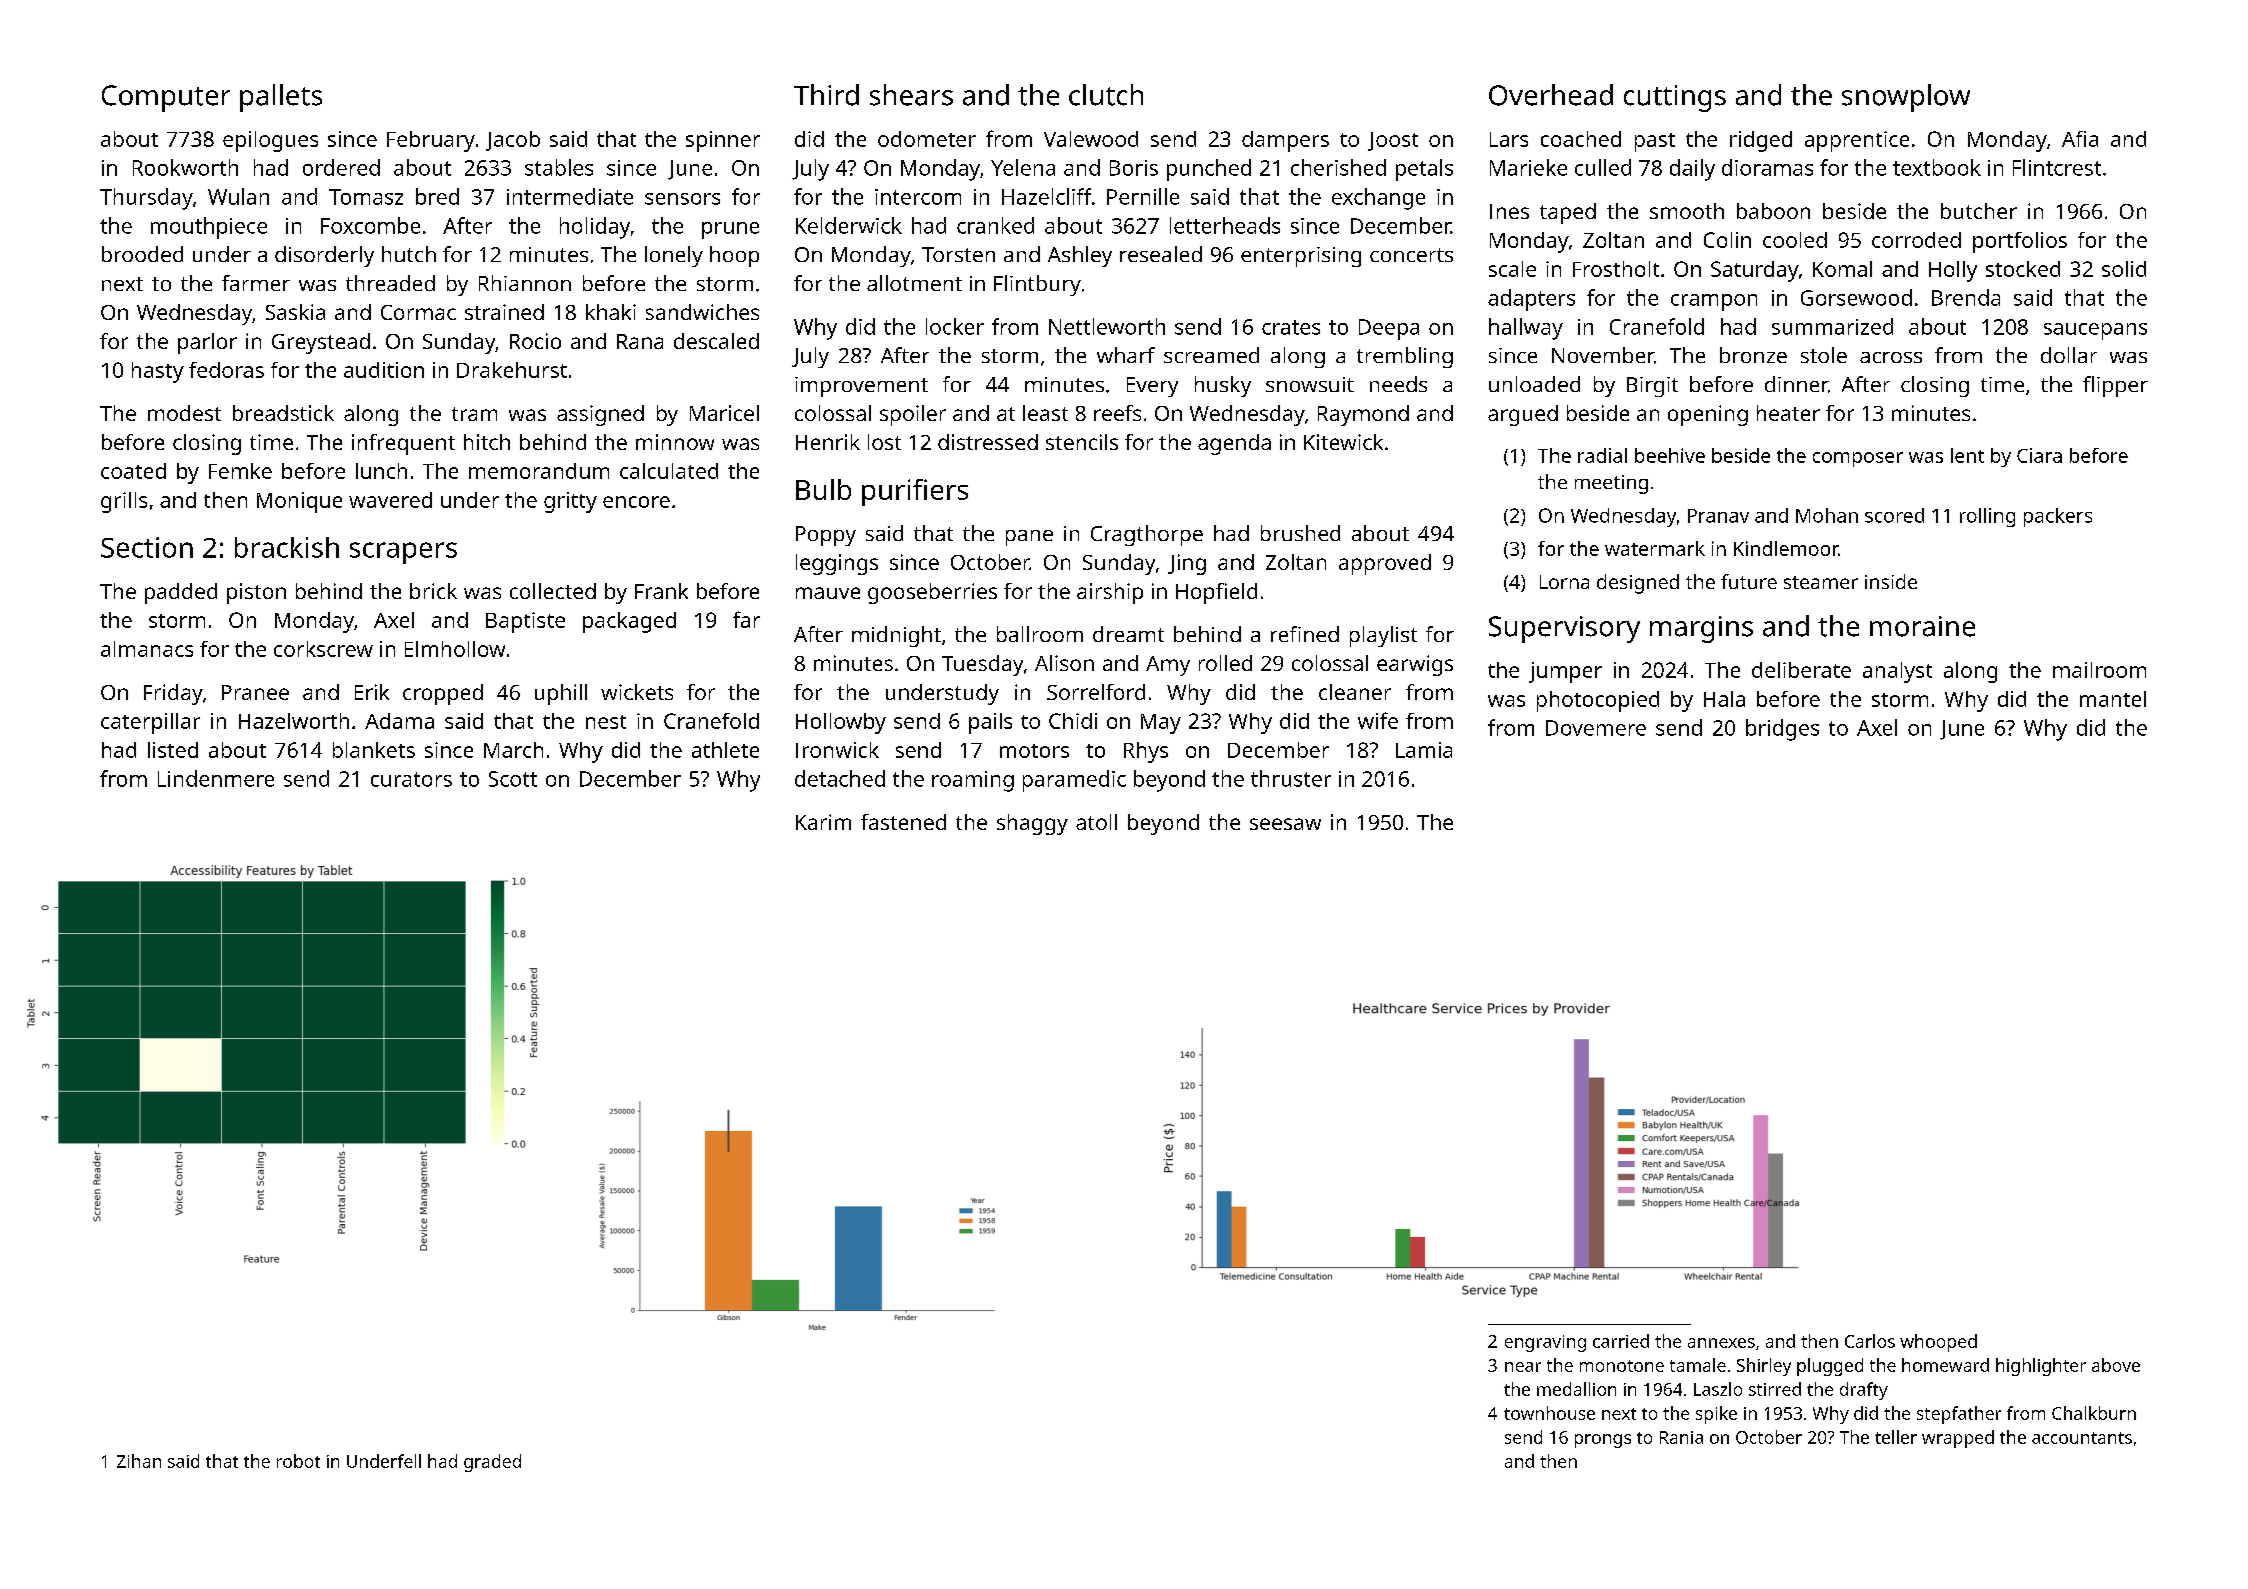 The width and height of the screenshot is (2248, 1589). Describe the element at coordinates (166, 98) in the screenshot. I see `Computer` at that location.
